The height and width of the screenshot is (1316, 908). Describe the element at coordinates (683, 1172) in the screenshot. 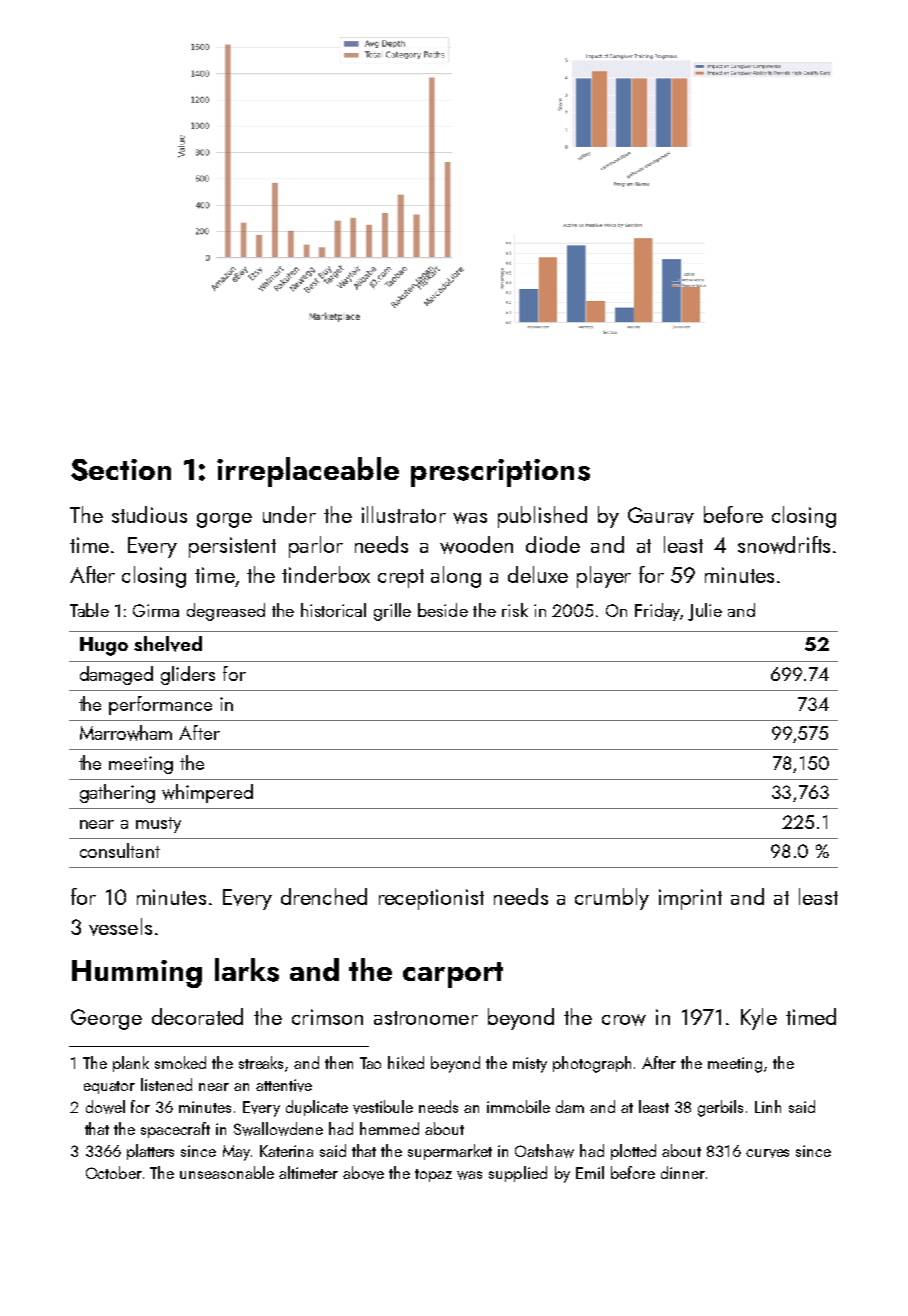

I see `dinner` at that location.
